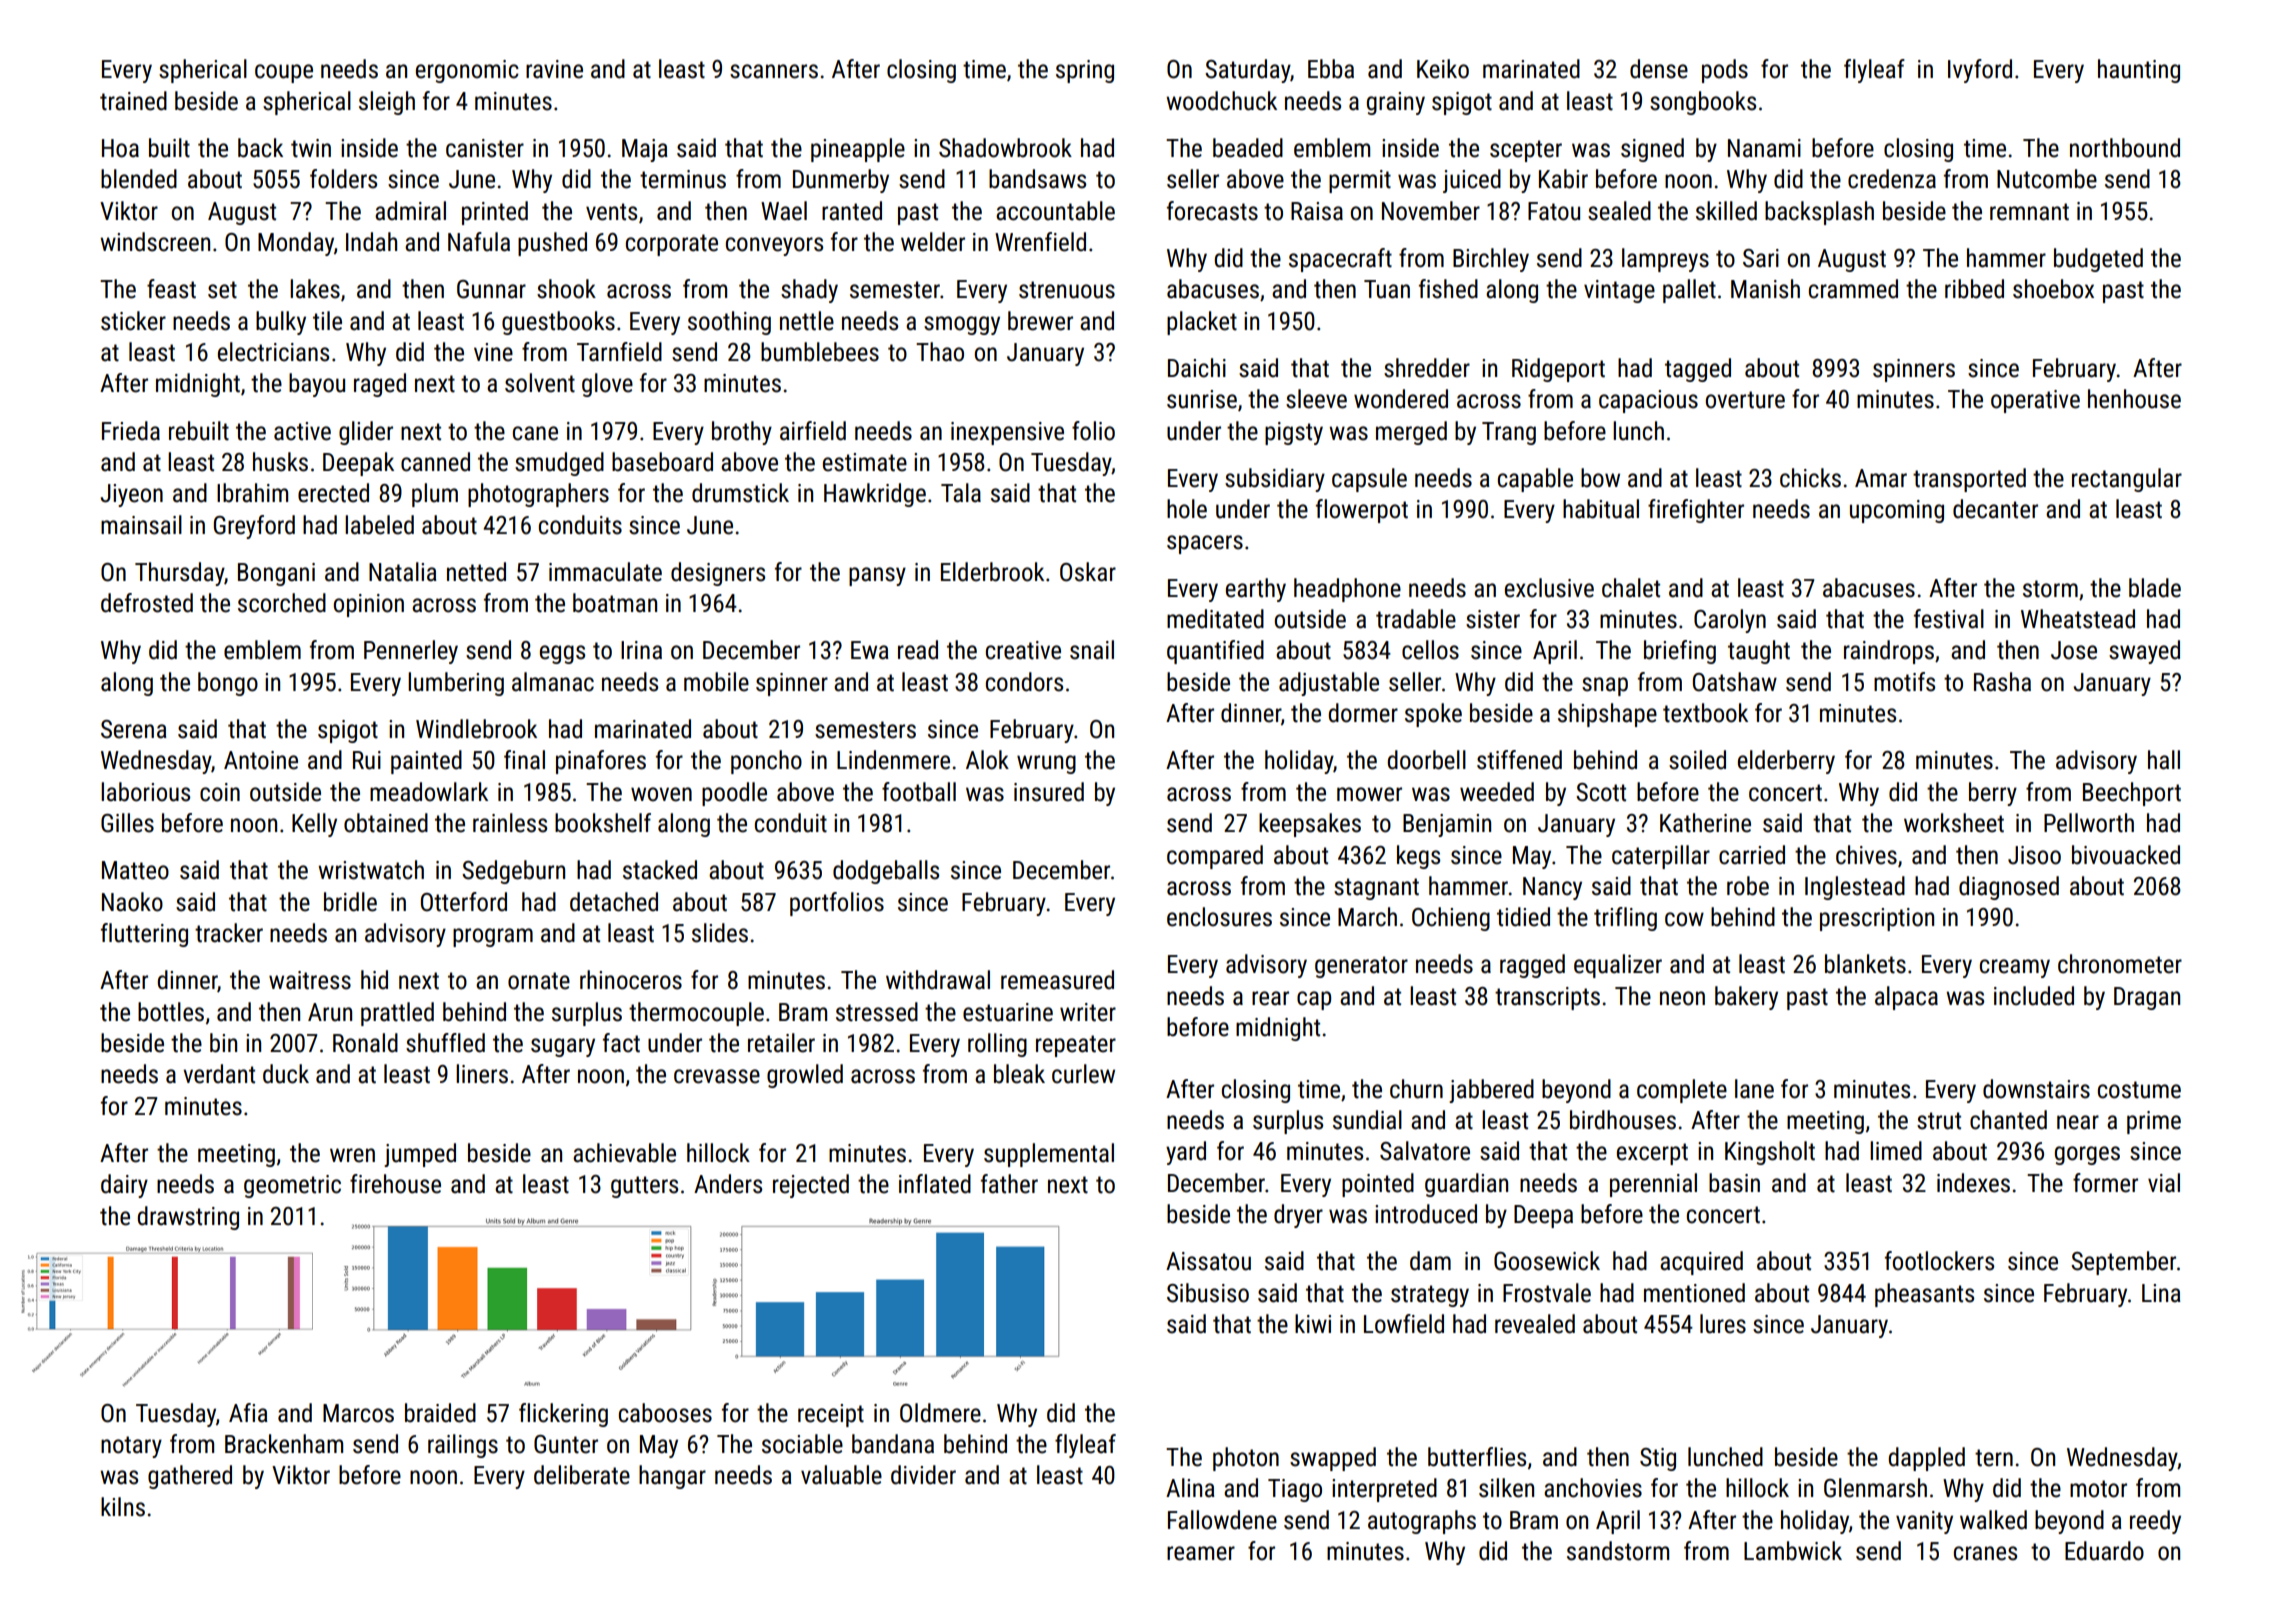  Describe the element at coordinates (2134, 399) in the screenshot. I see `henhouse` at that location.
